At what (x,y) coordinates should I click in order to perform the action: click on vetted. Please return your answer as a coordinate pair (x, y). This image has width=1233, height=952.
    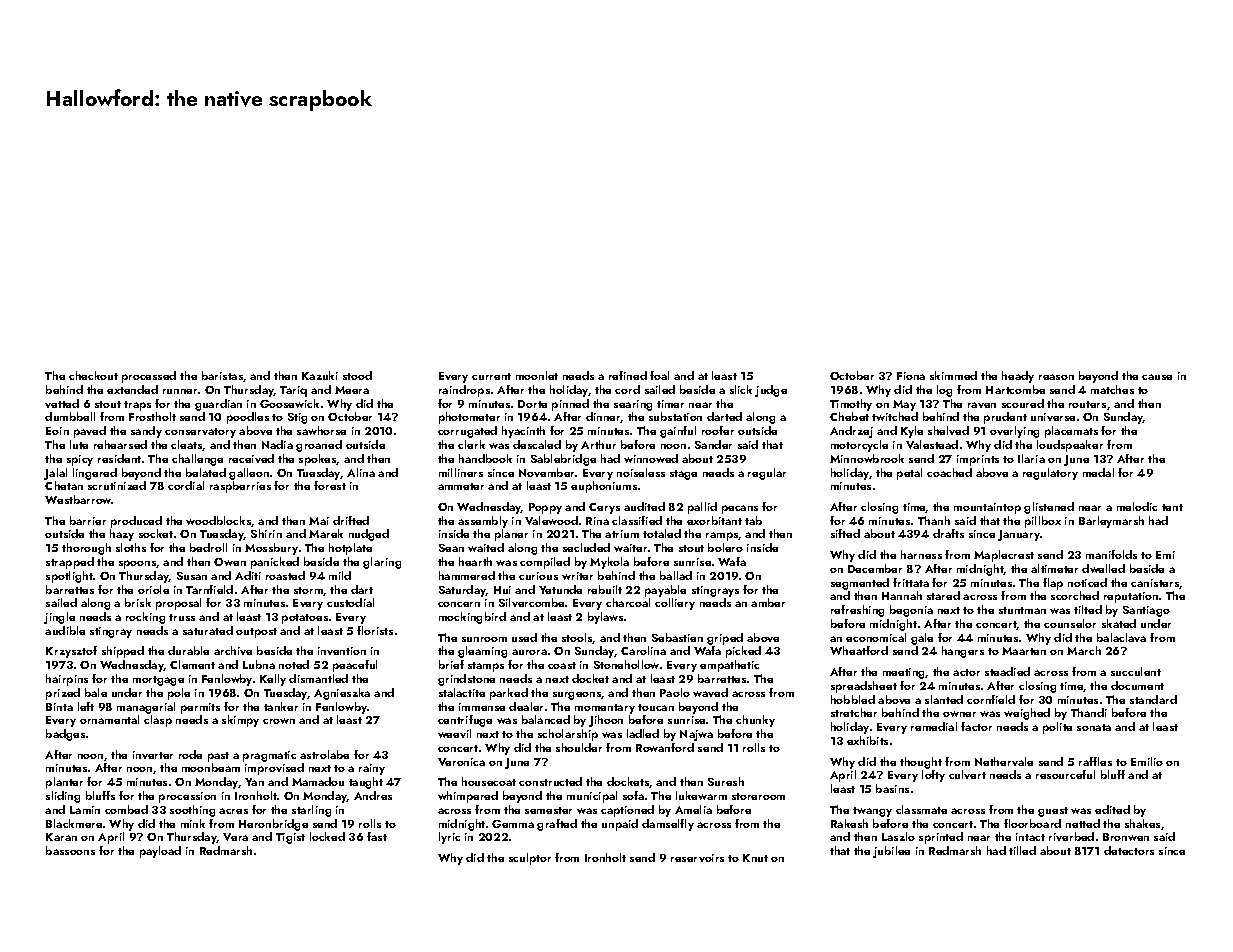
    Looking at the image, I should click on (62, 403).
